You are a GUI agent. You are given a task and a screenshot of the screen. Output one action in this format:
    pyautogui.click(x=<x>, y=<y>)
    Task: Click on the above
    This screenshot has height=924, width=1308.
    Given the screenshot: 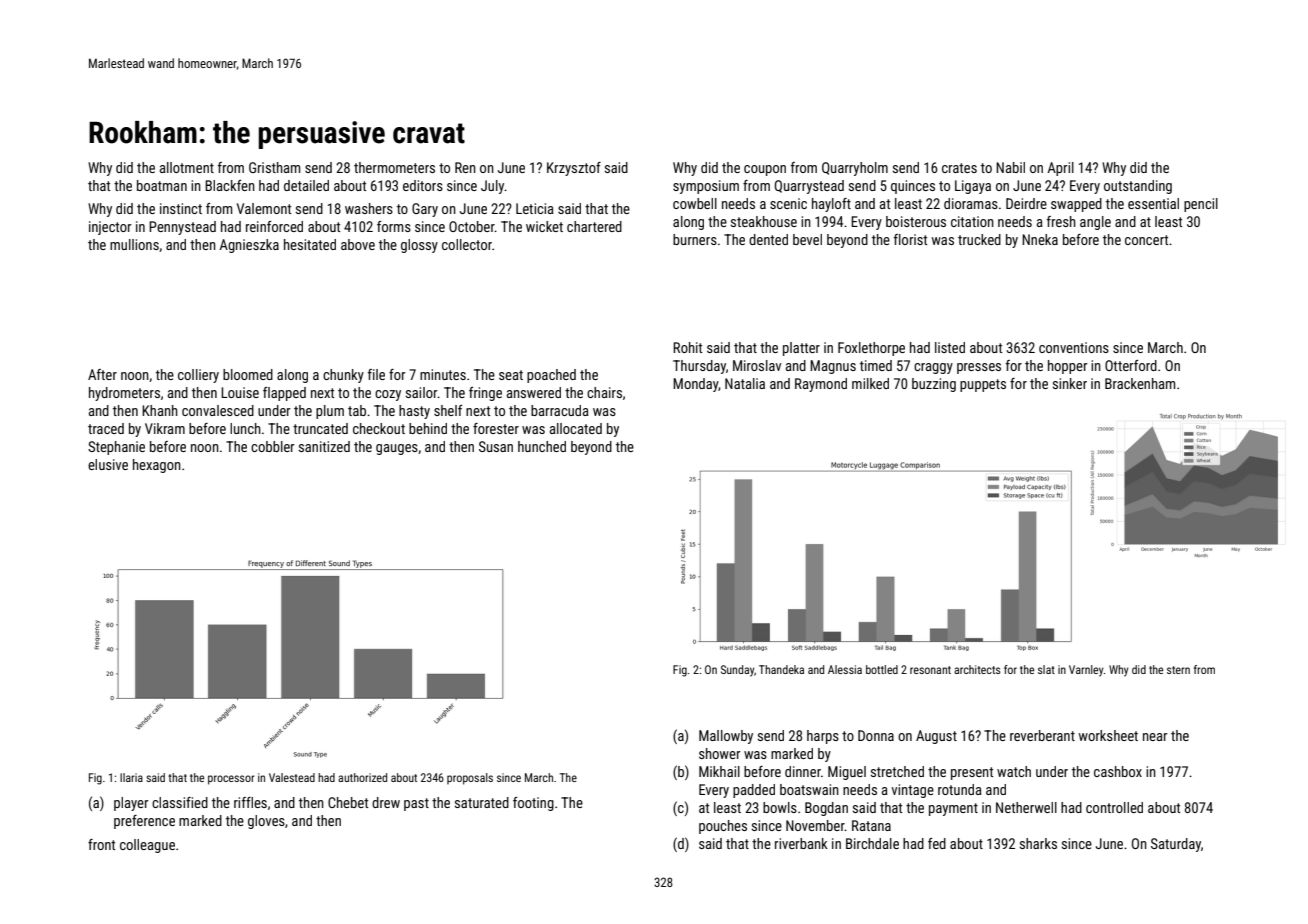 What is the action you would take?
    pyautogui.click(x=358, y=244)
